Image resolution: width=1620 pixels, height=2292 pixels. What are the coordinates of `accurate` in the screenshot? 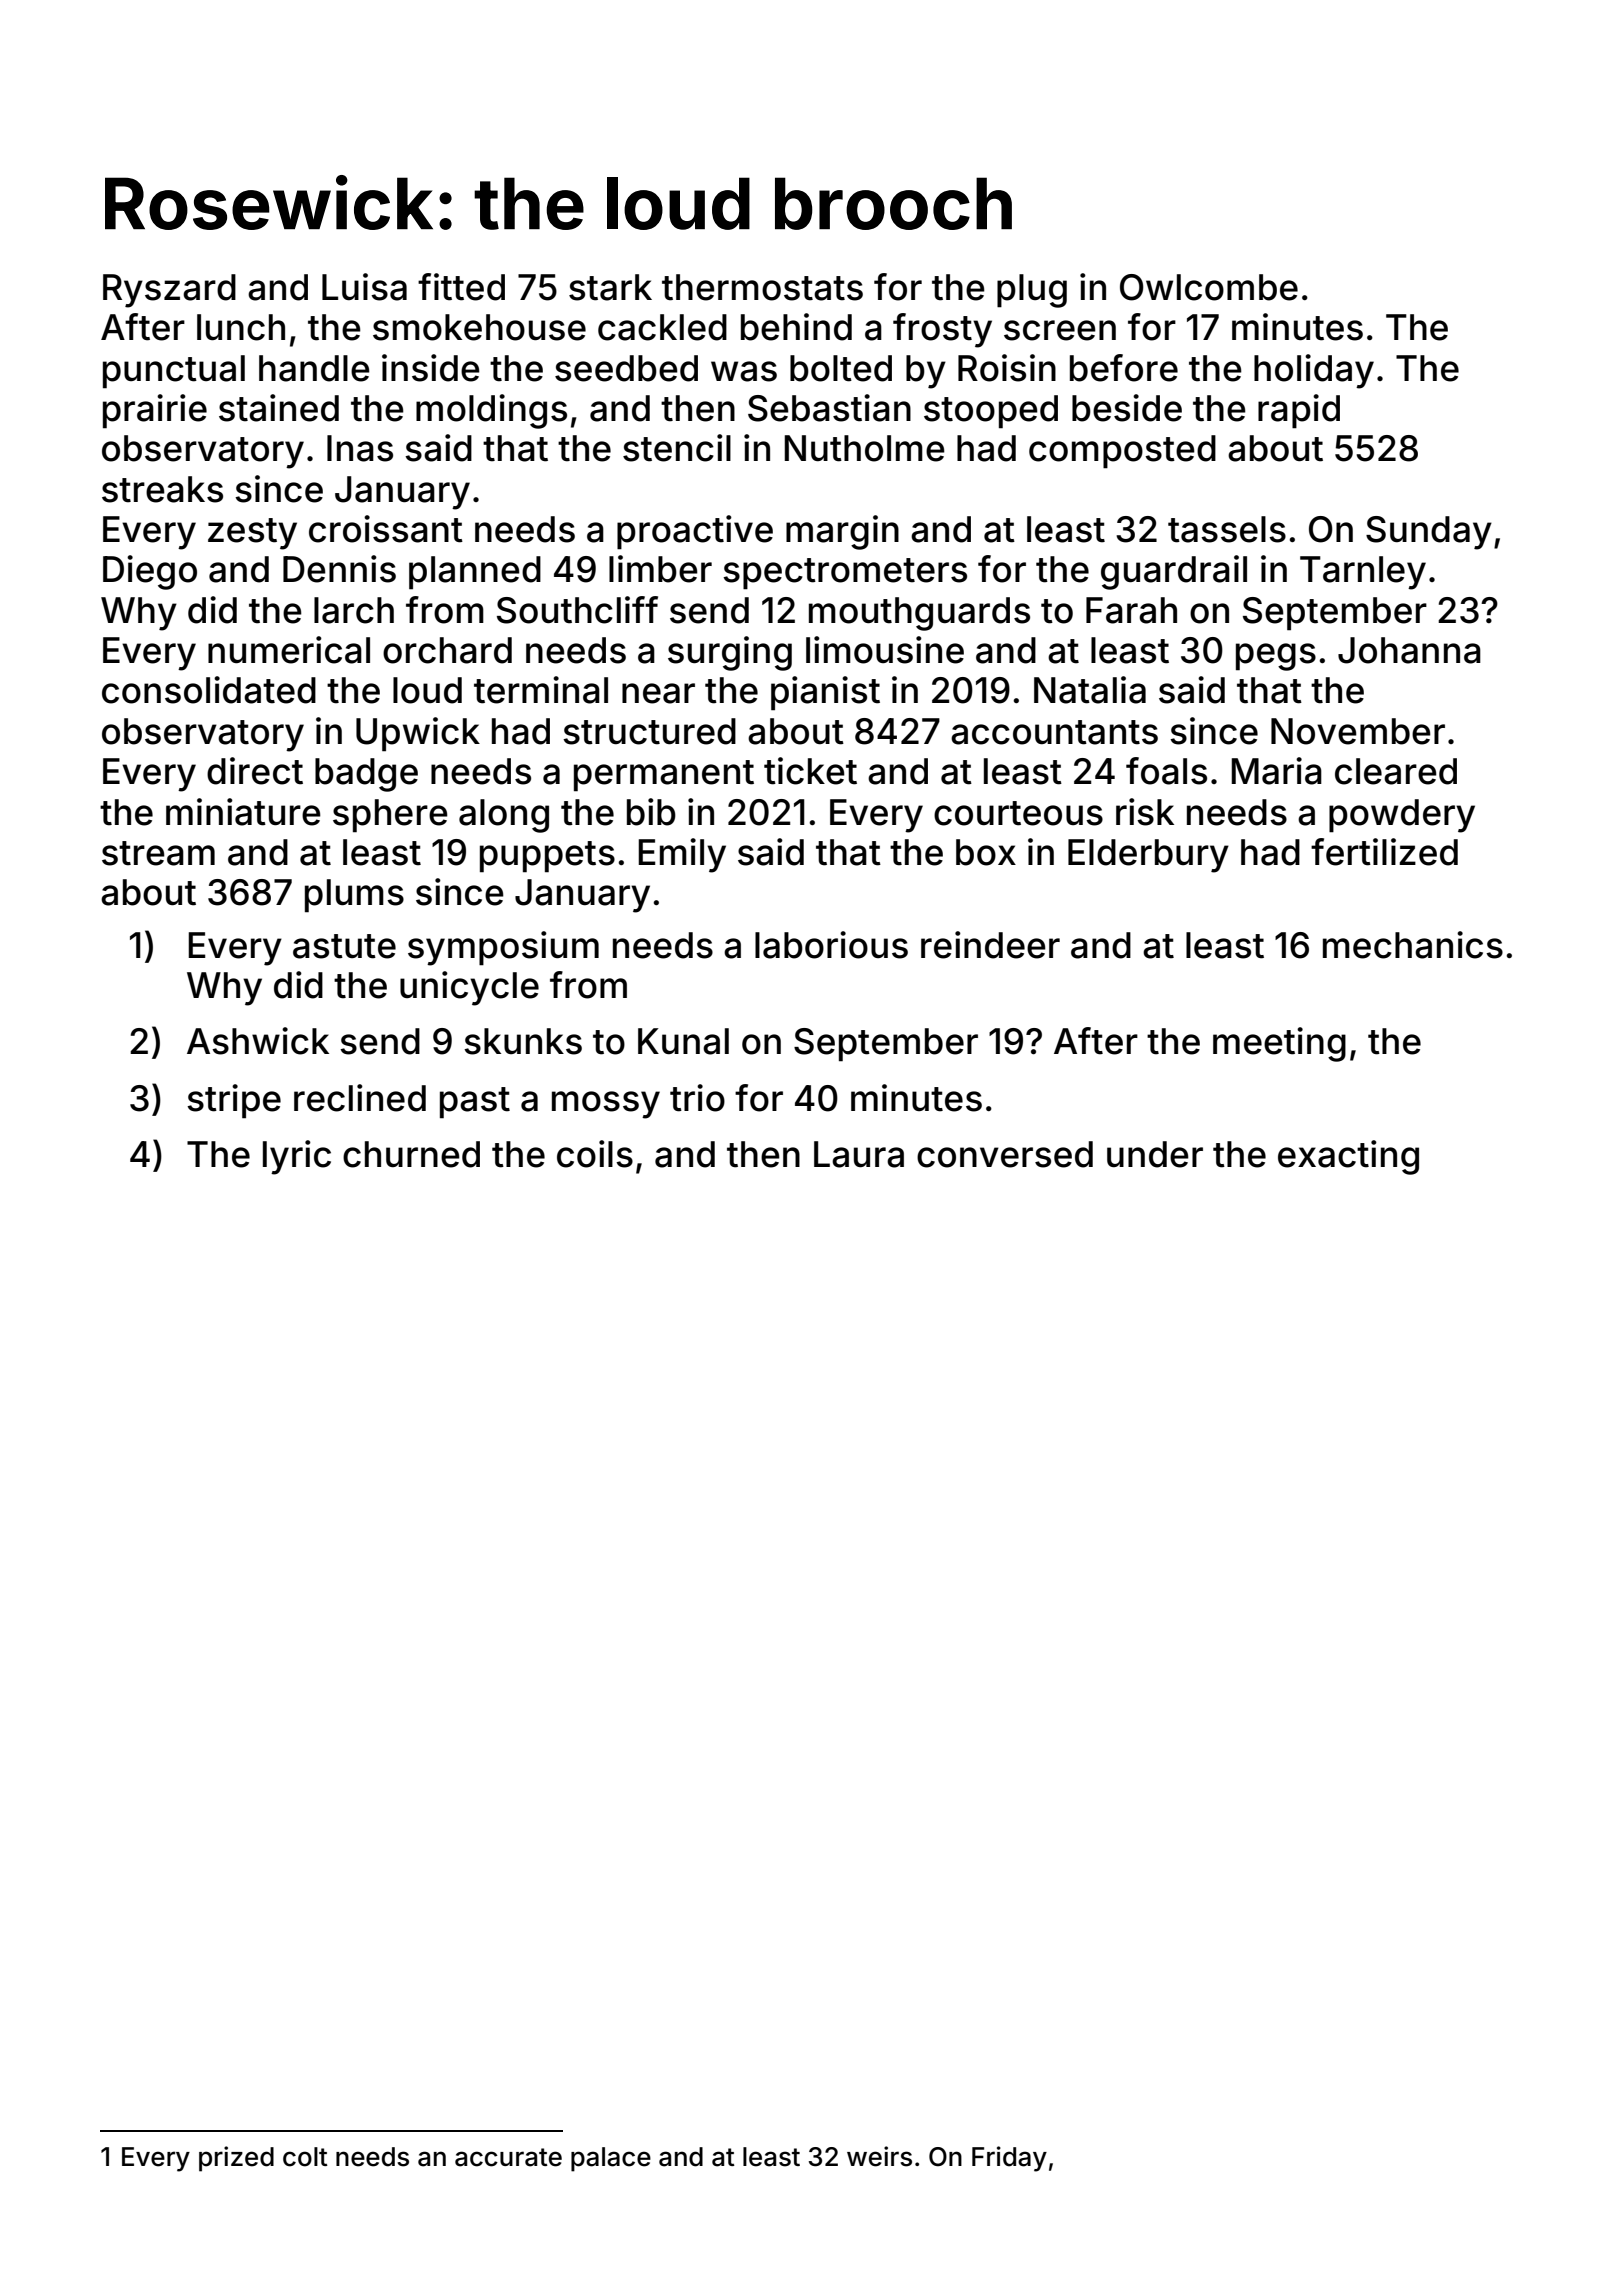 It's located at (508, 2157).
